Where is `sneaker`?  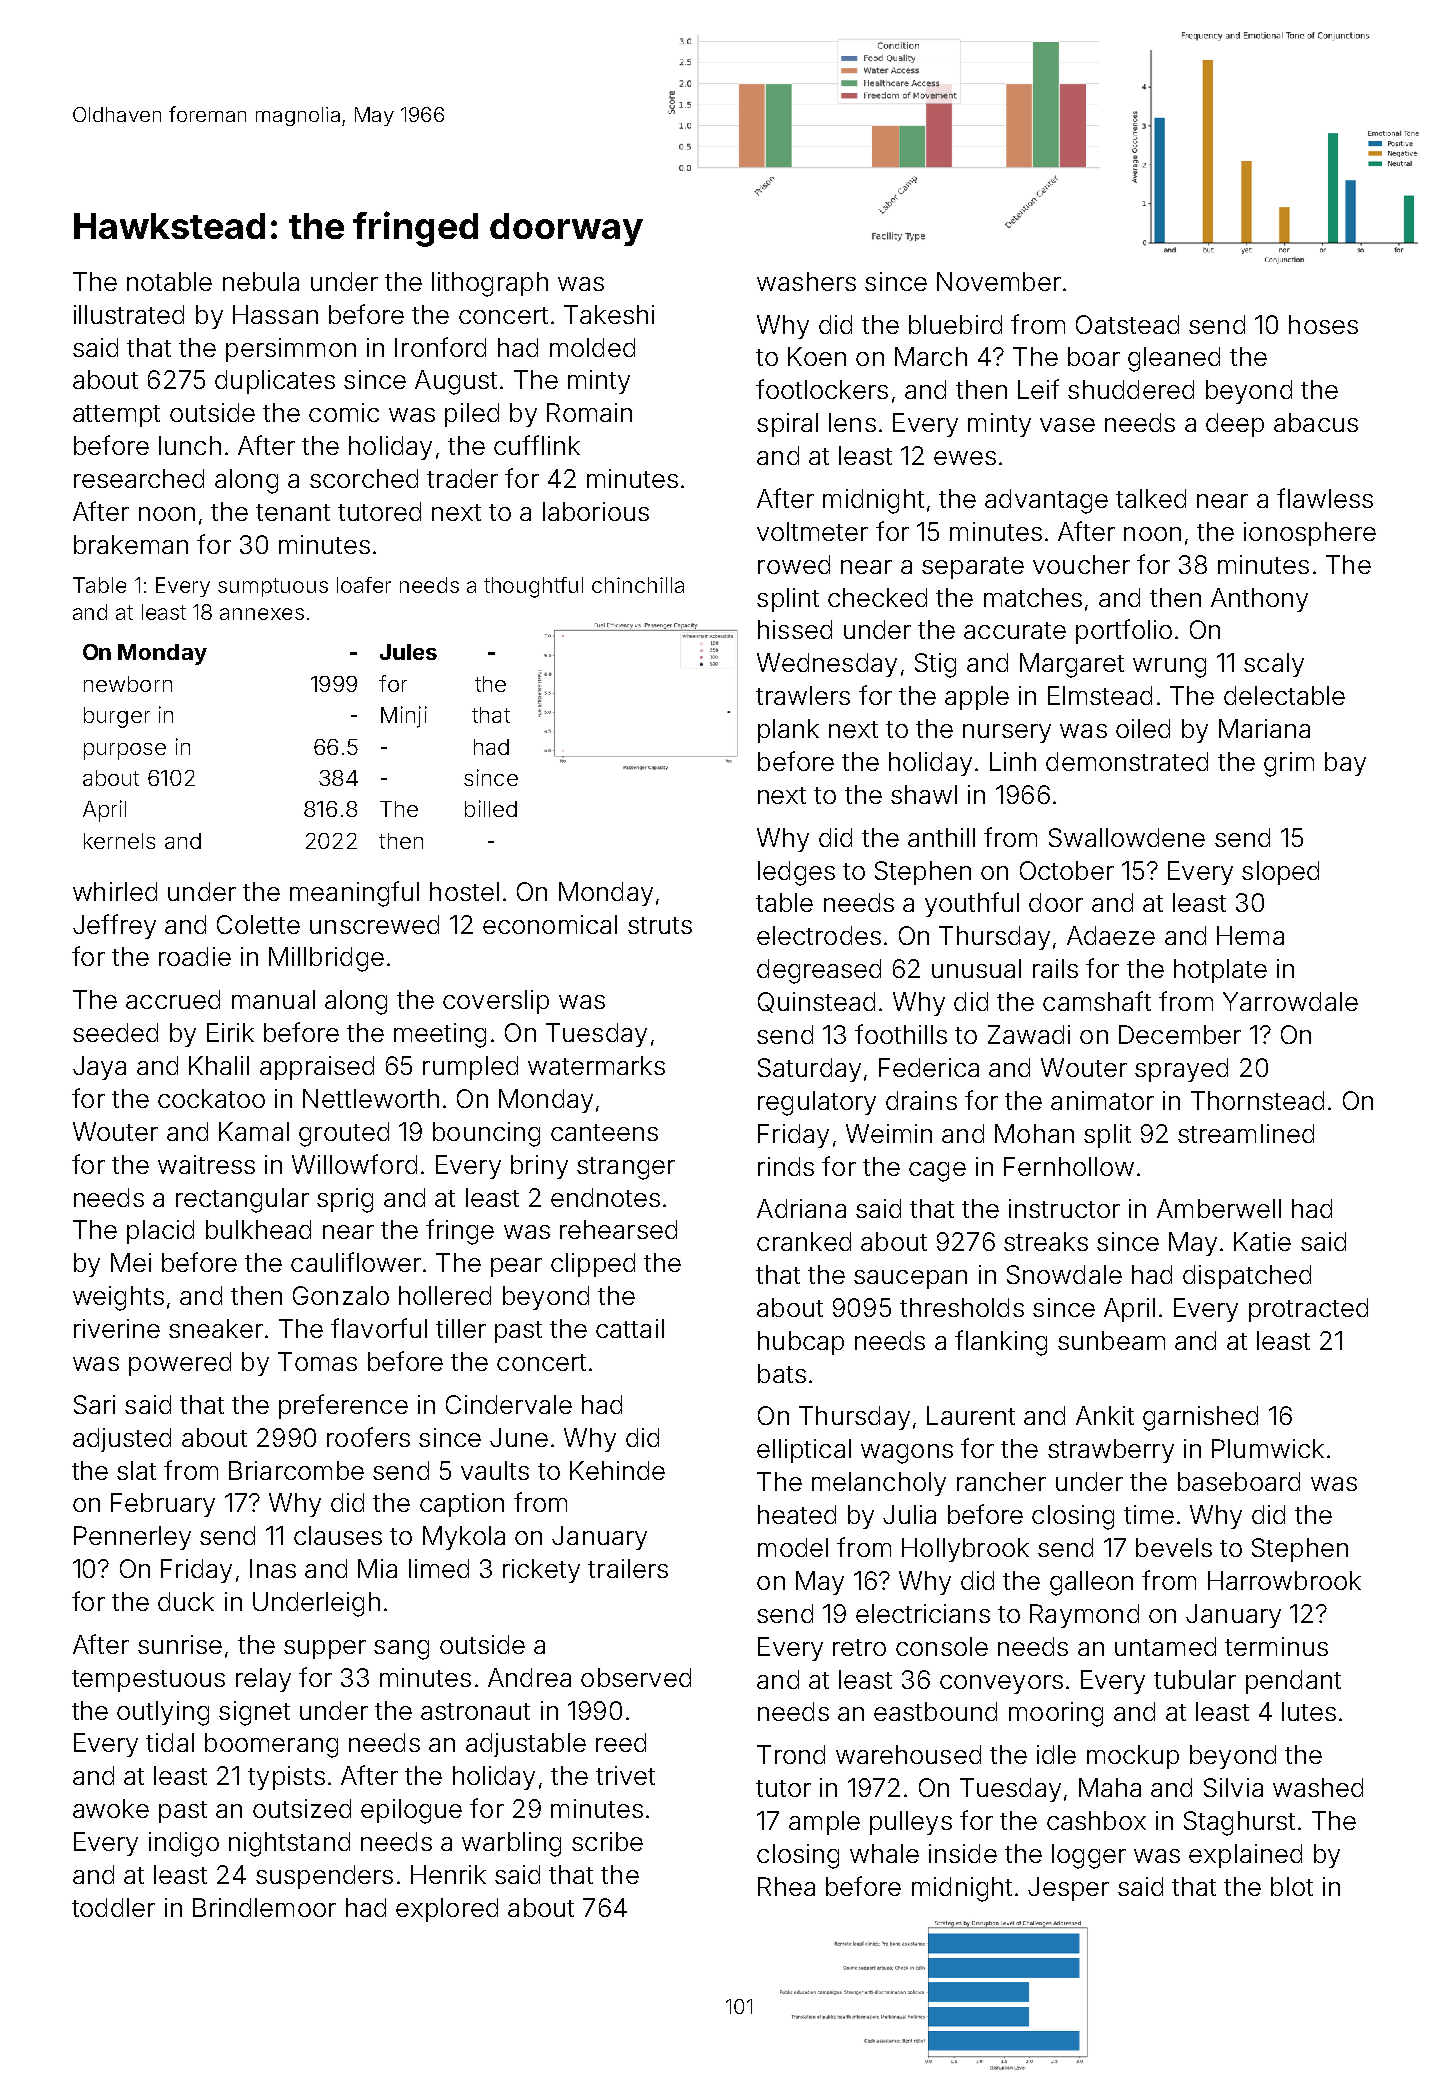
sneaker is located at coordinates (216, 1328).
